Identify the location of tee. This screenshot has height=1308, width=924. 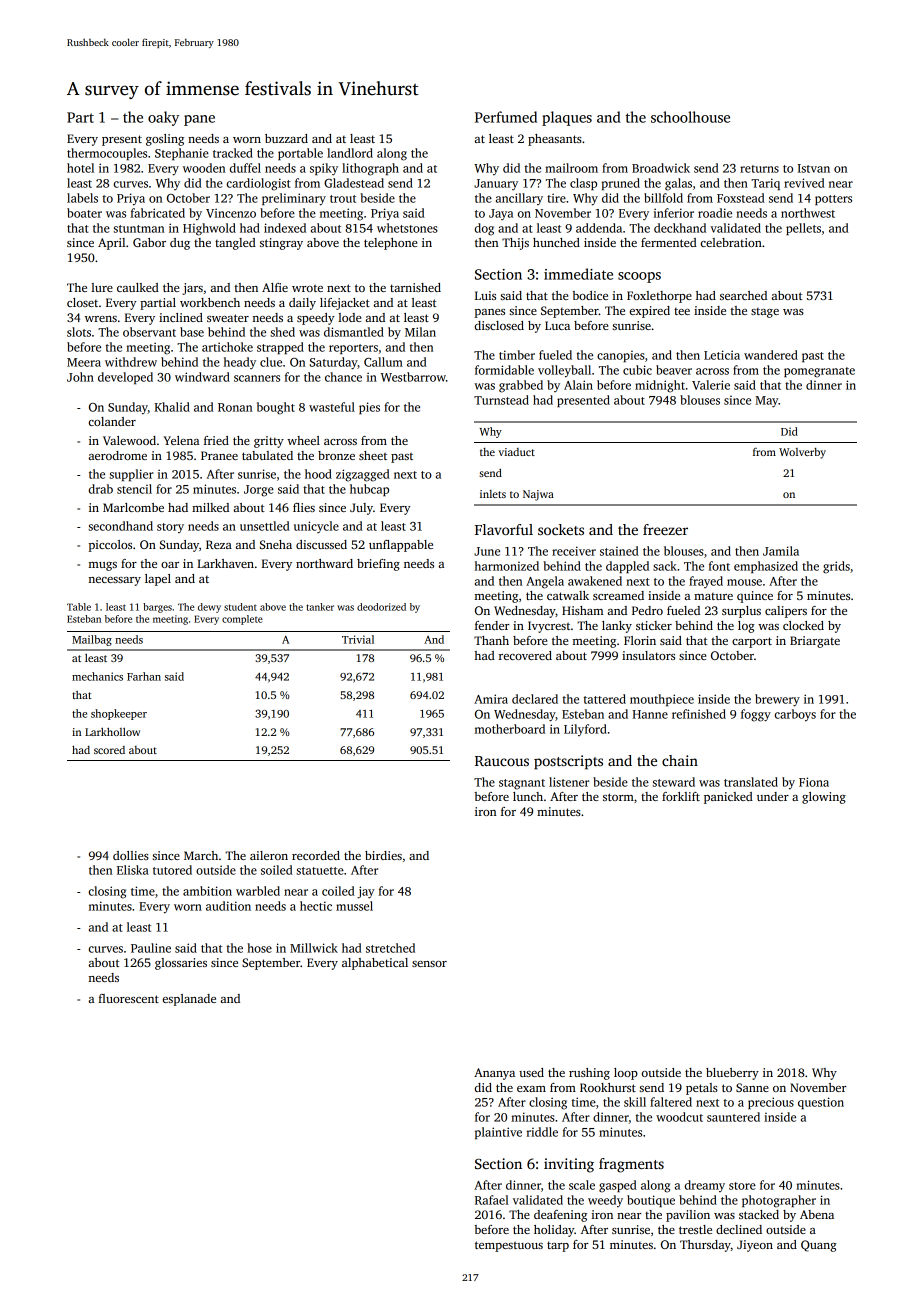
(682, 311).
